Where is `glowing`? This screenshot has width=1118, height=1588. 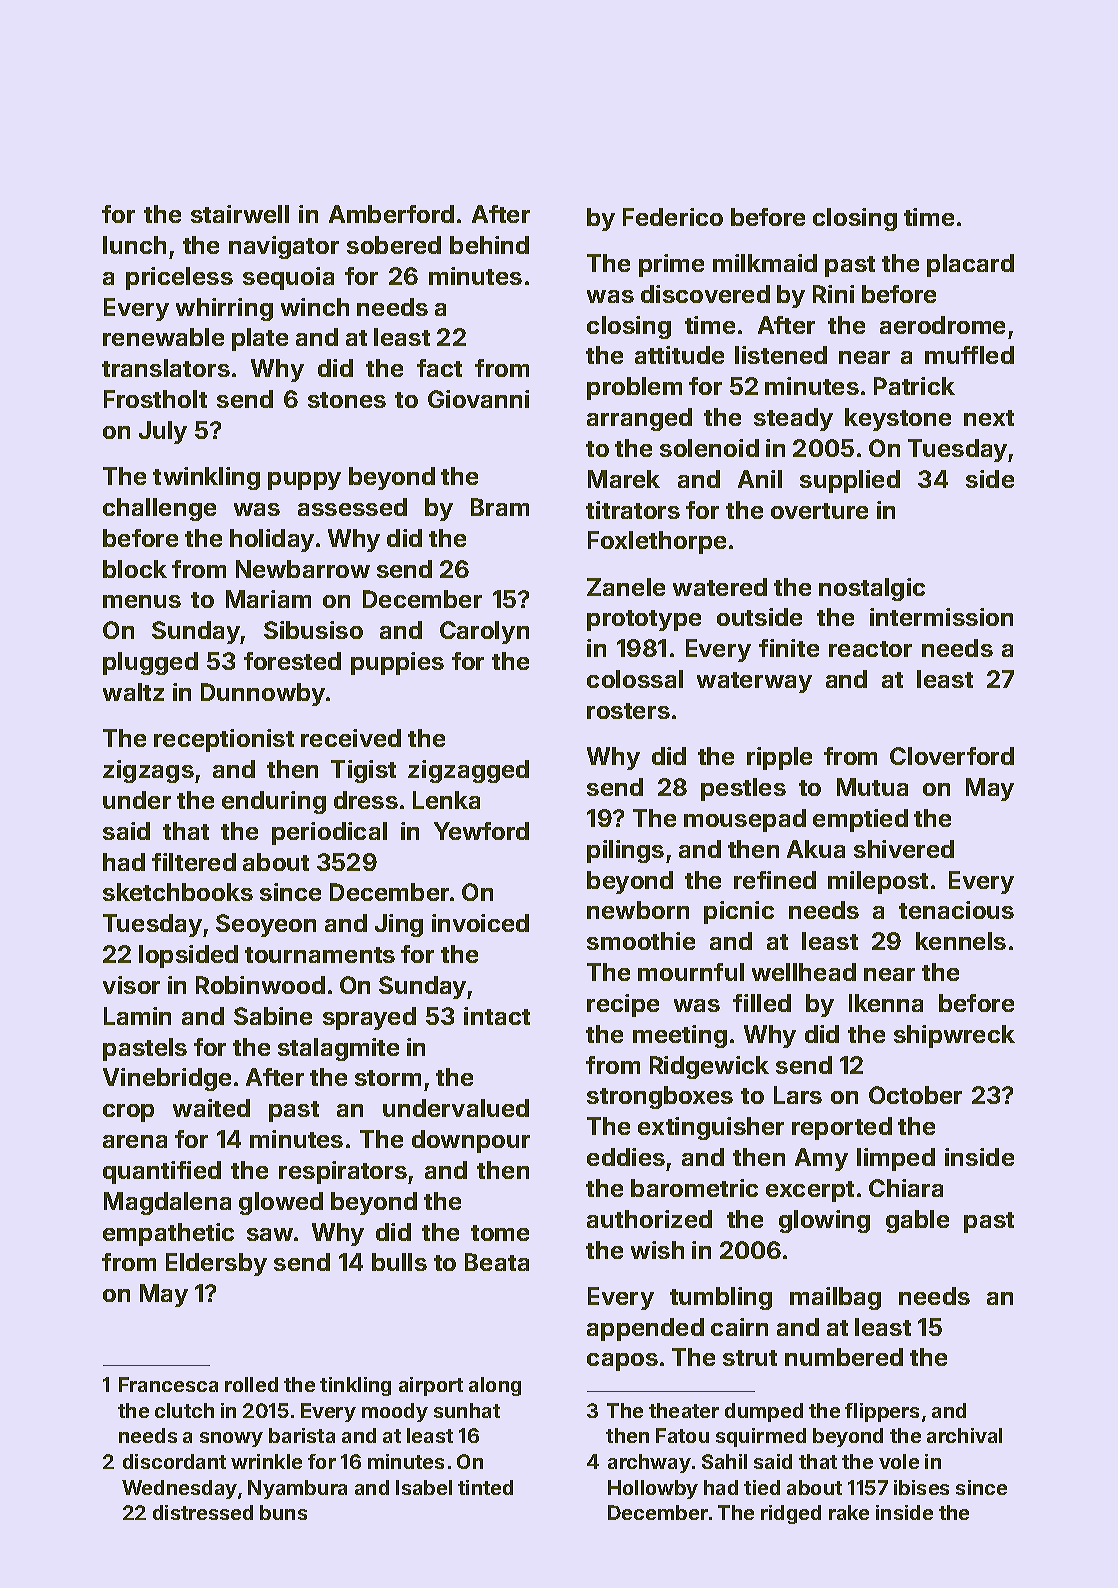 glowing is located at coordinates (824, 1221).
